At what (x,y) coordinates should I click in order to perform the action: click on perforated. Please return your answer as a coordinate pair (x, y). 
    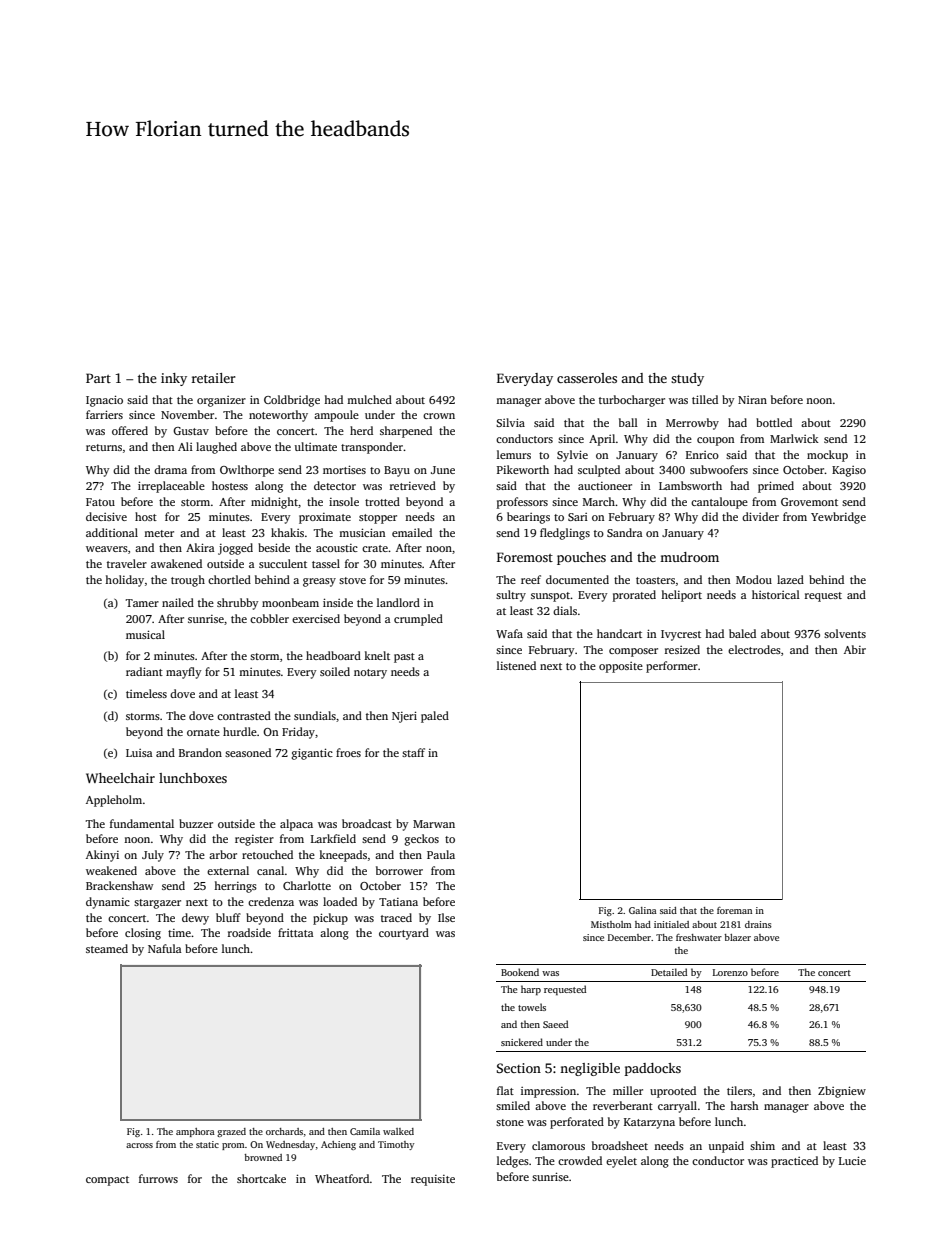
    Looking at the image, I should click on (577, 1123).
